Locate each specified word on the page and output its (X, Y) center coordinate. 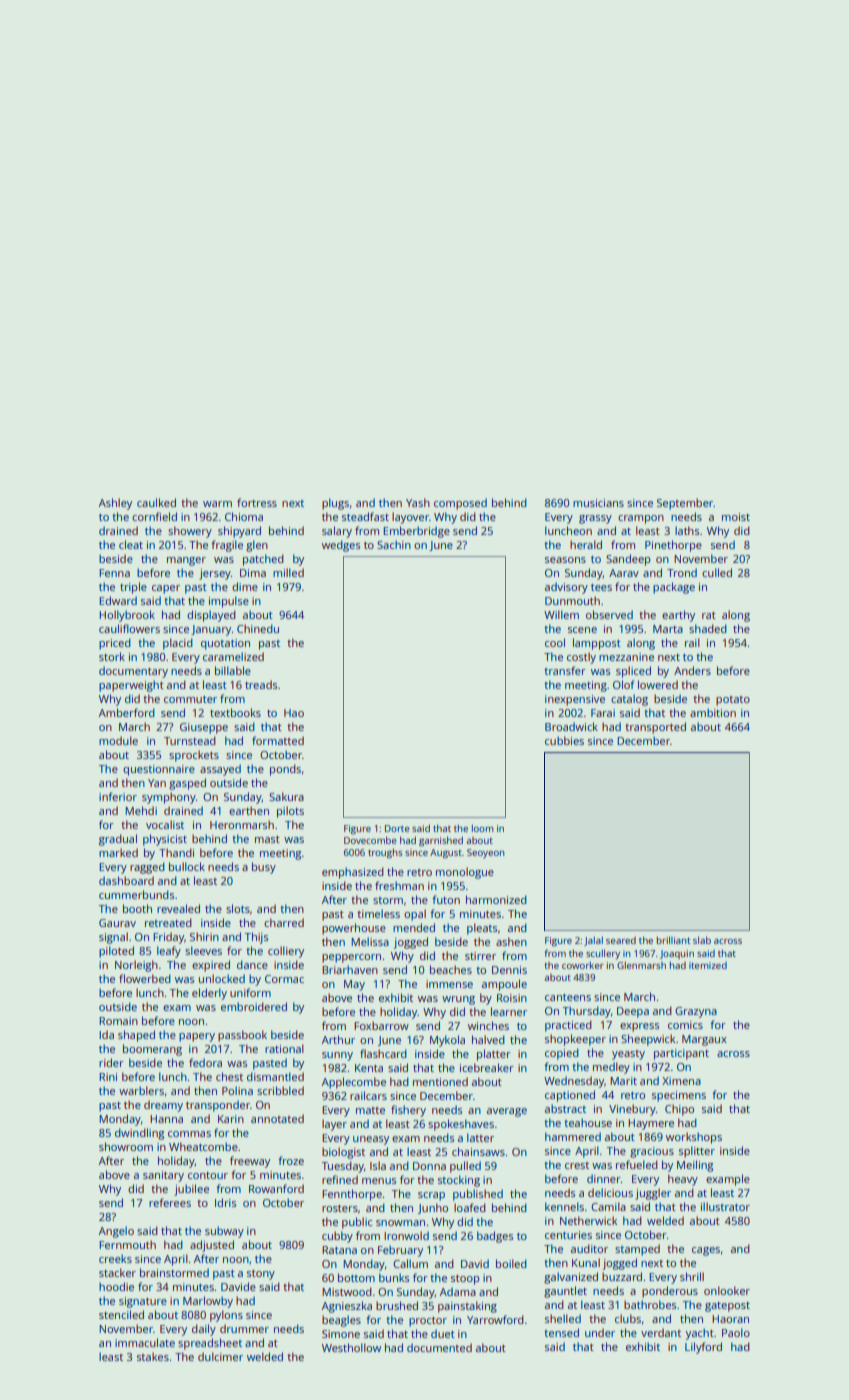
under (600, 1332)
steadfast (365, 516)
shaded (708, 628)
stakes (153, 1356)
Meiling (695, 1166)
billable (233, 670)
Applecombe (354, 1083)
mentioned (440, 1081)
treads (261, 684)
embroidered (254, 1006)
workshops (694, 1138)
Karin (231, 1119)
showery (190, 532)
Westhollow (351, 1347)
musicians (598, 503)
